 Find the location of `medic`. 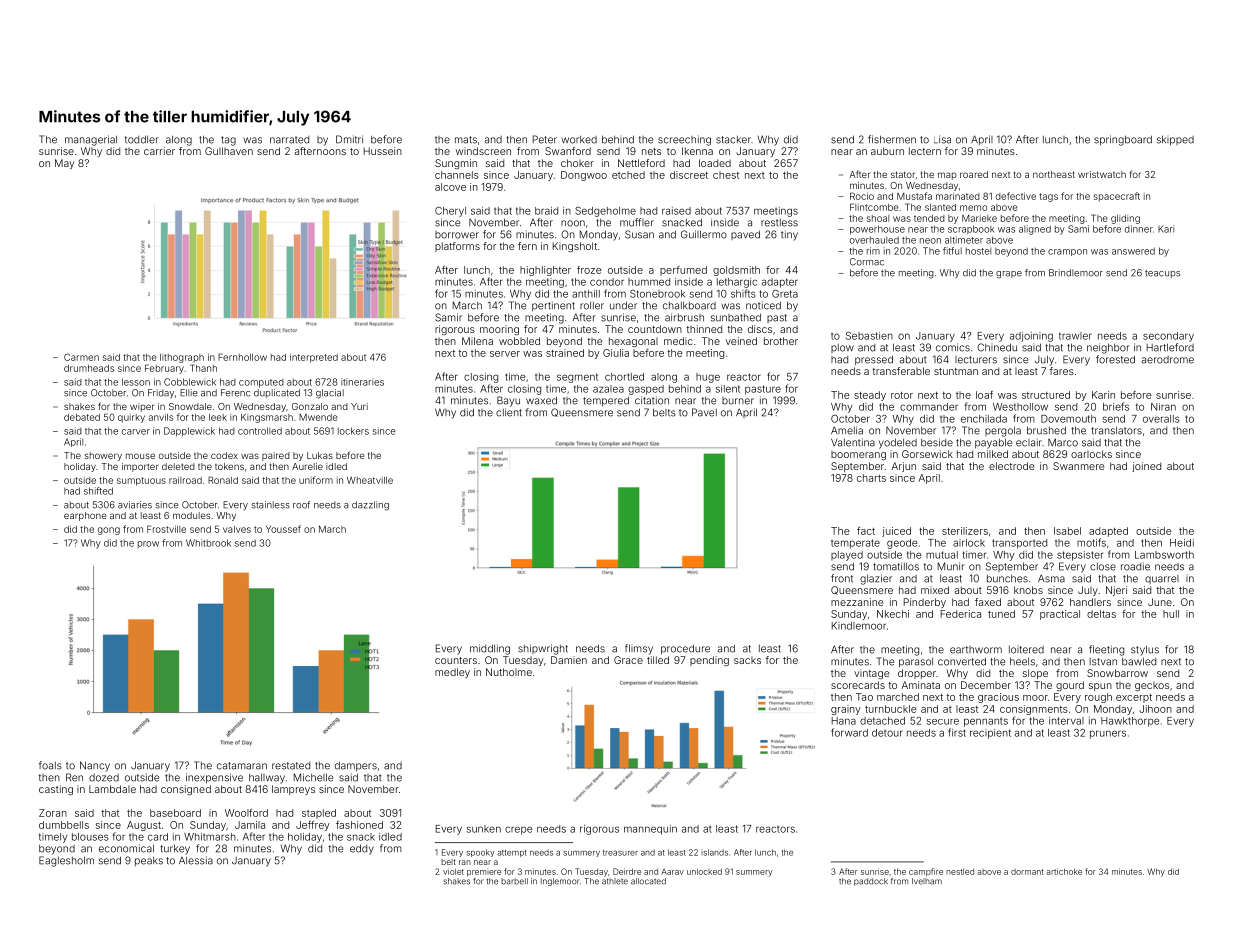

medic is located at coordinates (678, 341).
